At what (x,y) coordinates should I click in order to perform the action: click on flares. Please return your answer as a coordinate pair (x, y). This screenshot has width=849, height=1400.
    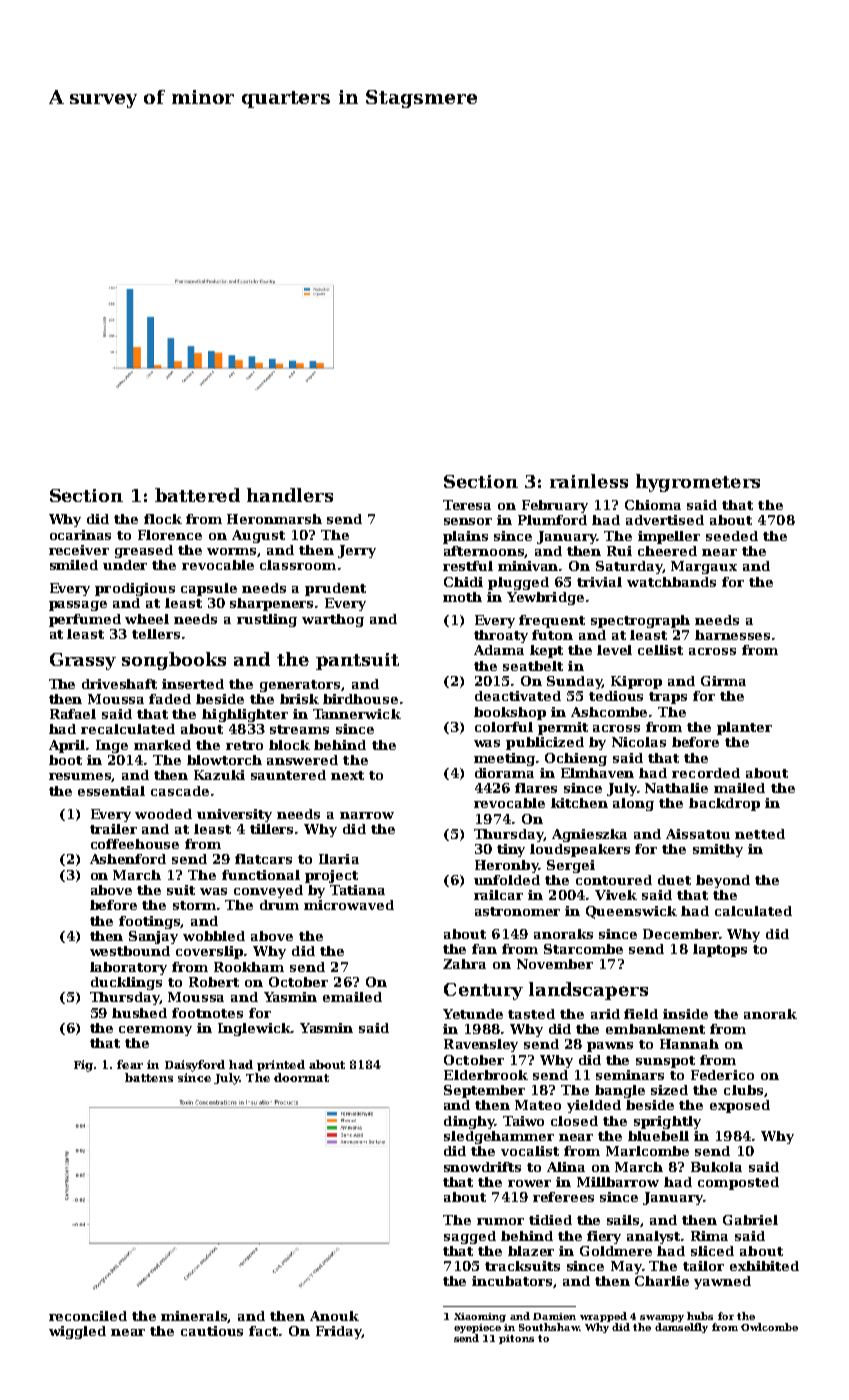
    Looking at the image, I should click on (536, 788).
